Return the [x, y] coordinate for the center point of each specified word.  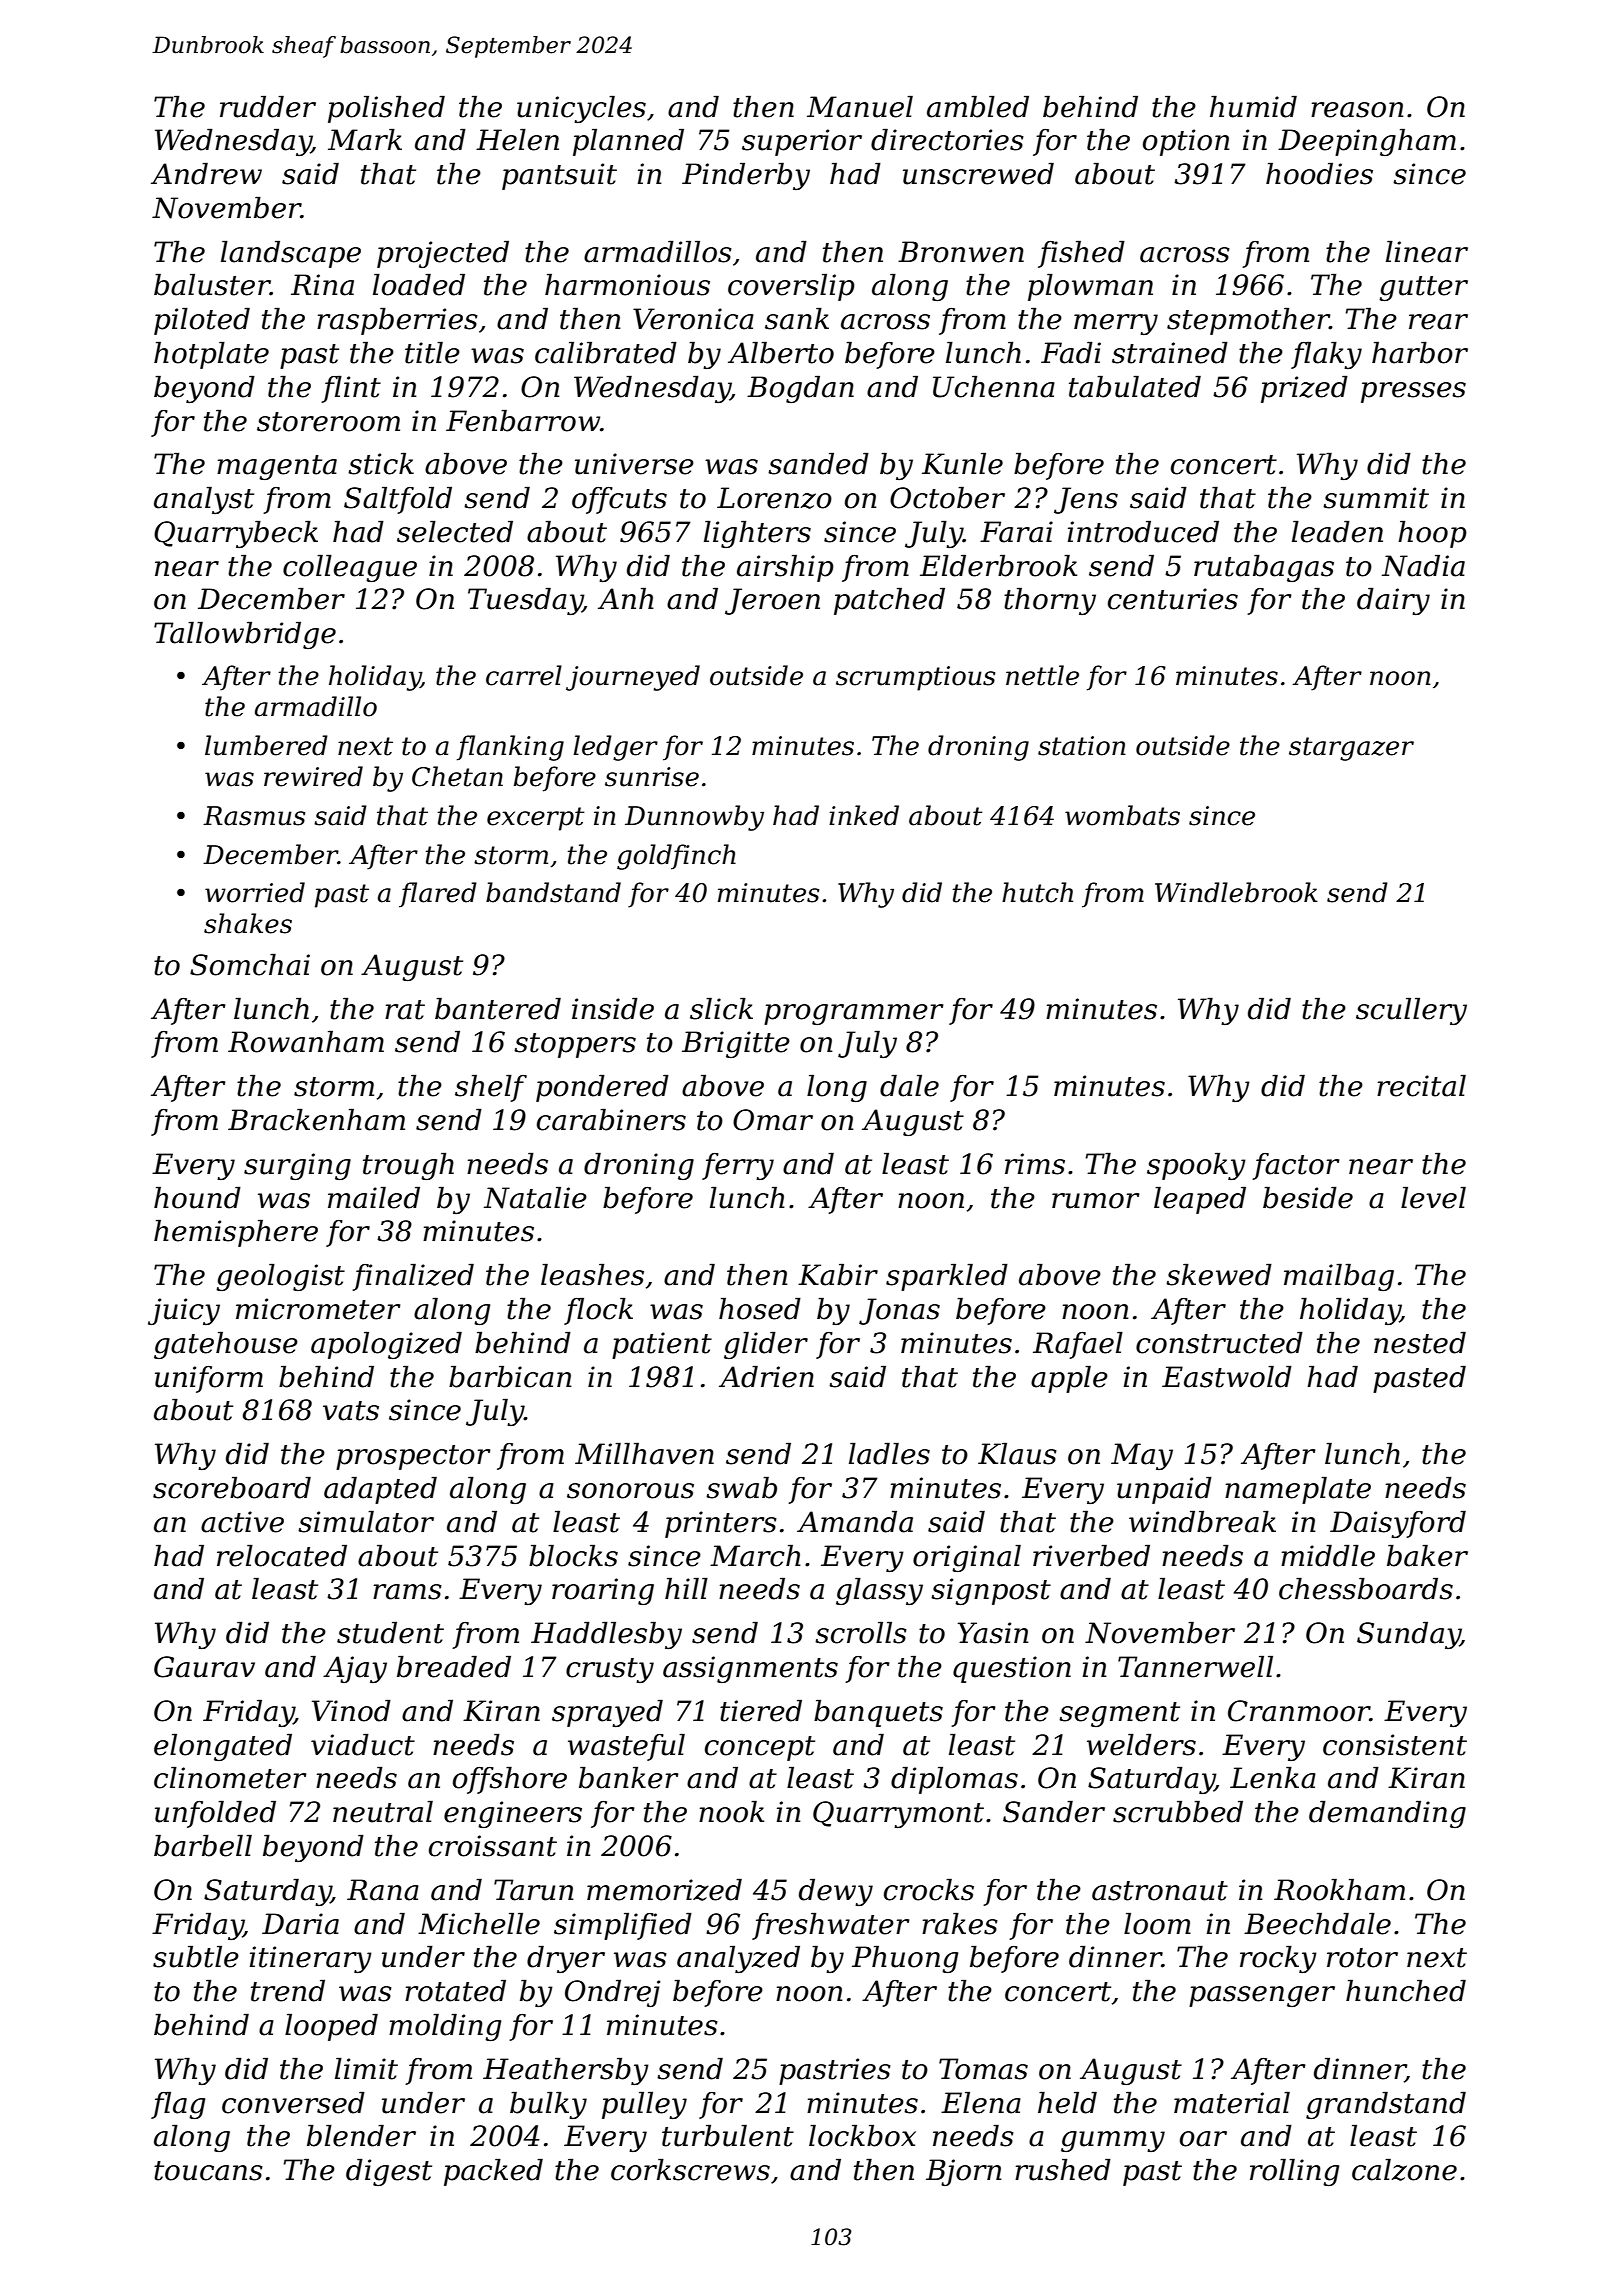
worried [255, 892]
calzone [1404, 2170]
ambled [978, 107]
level [1433, 1198]
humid [1253, 107]
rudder [268, 107]
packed [493, 2172]
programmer [854, 1014]
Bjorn [964, 2172]
